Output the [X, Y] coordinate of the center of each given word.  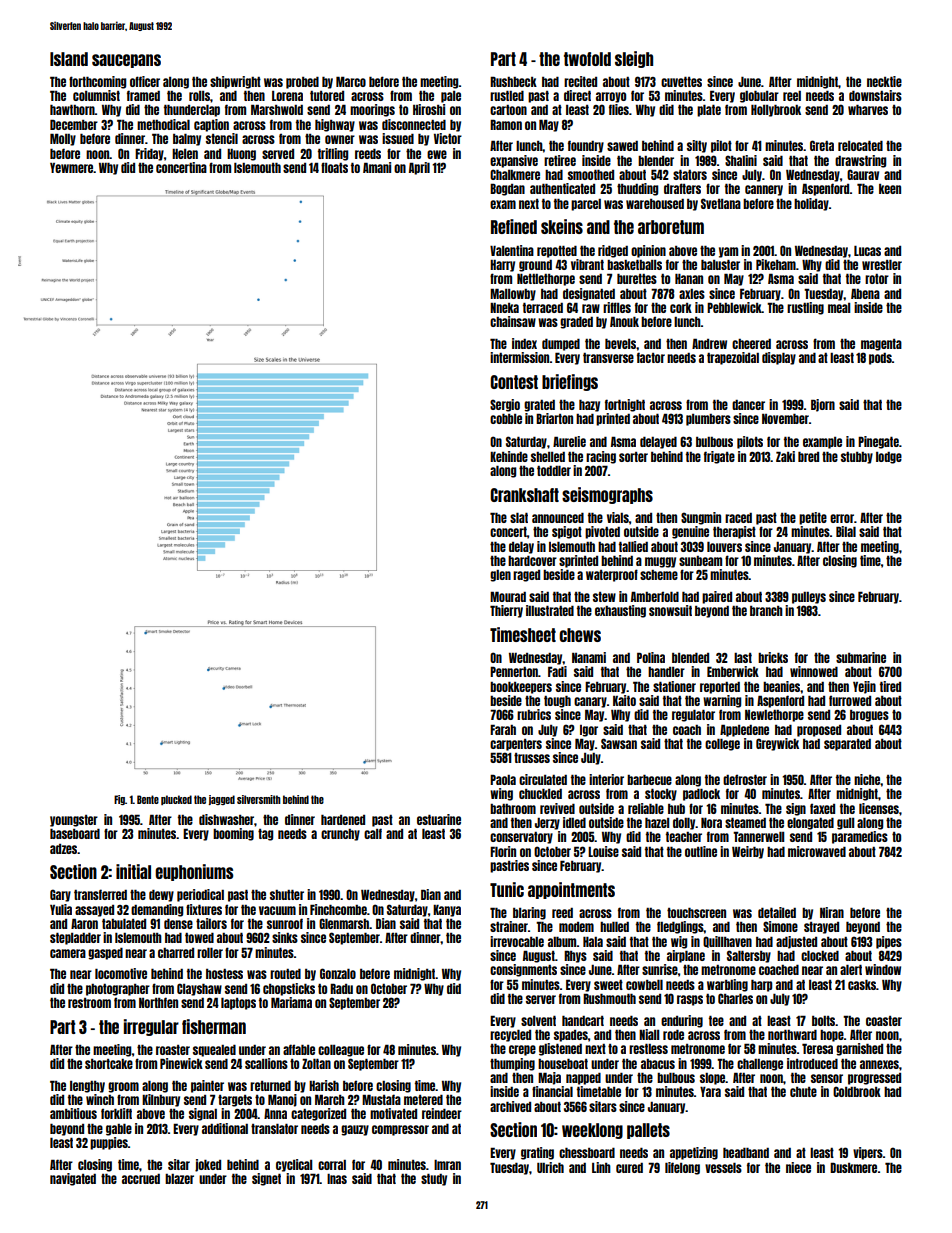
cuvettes [681, 82]
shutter [287, 895]
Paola [503, 779]
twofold [587, 59]
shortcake [109, 1064]
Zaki [785, 456]
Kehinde [509, 456]
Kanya [447, 911]
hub [676, 809]
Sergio [505, 405]
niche [867, 779]
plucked [176, 800]
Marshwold [277, 109]
